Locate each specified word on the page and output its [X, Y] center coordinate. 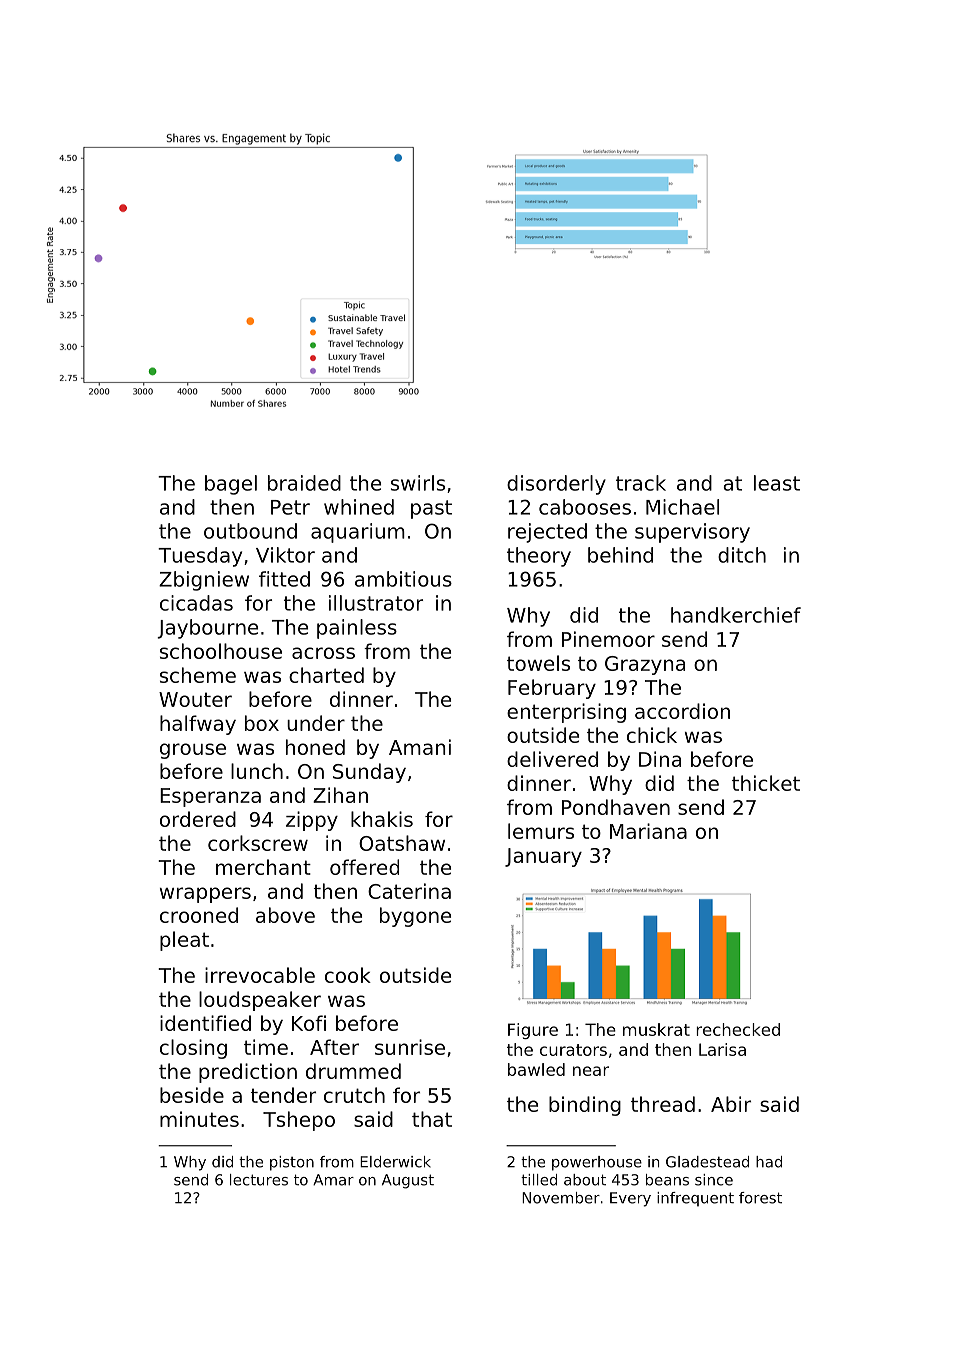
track [641, 483]
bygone [415, 917]
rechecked [738, 1029]
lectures [259, 1180]
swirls [418, 483]
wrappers [205, 895]
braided [304, 483]
